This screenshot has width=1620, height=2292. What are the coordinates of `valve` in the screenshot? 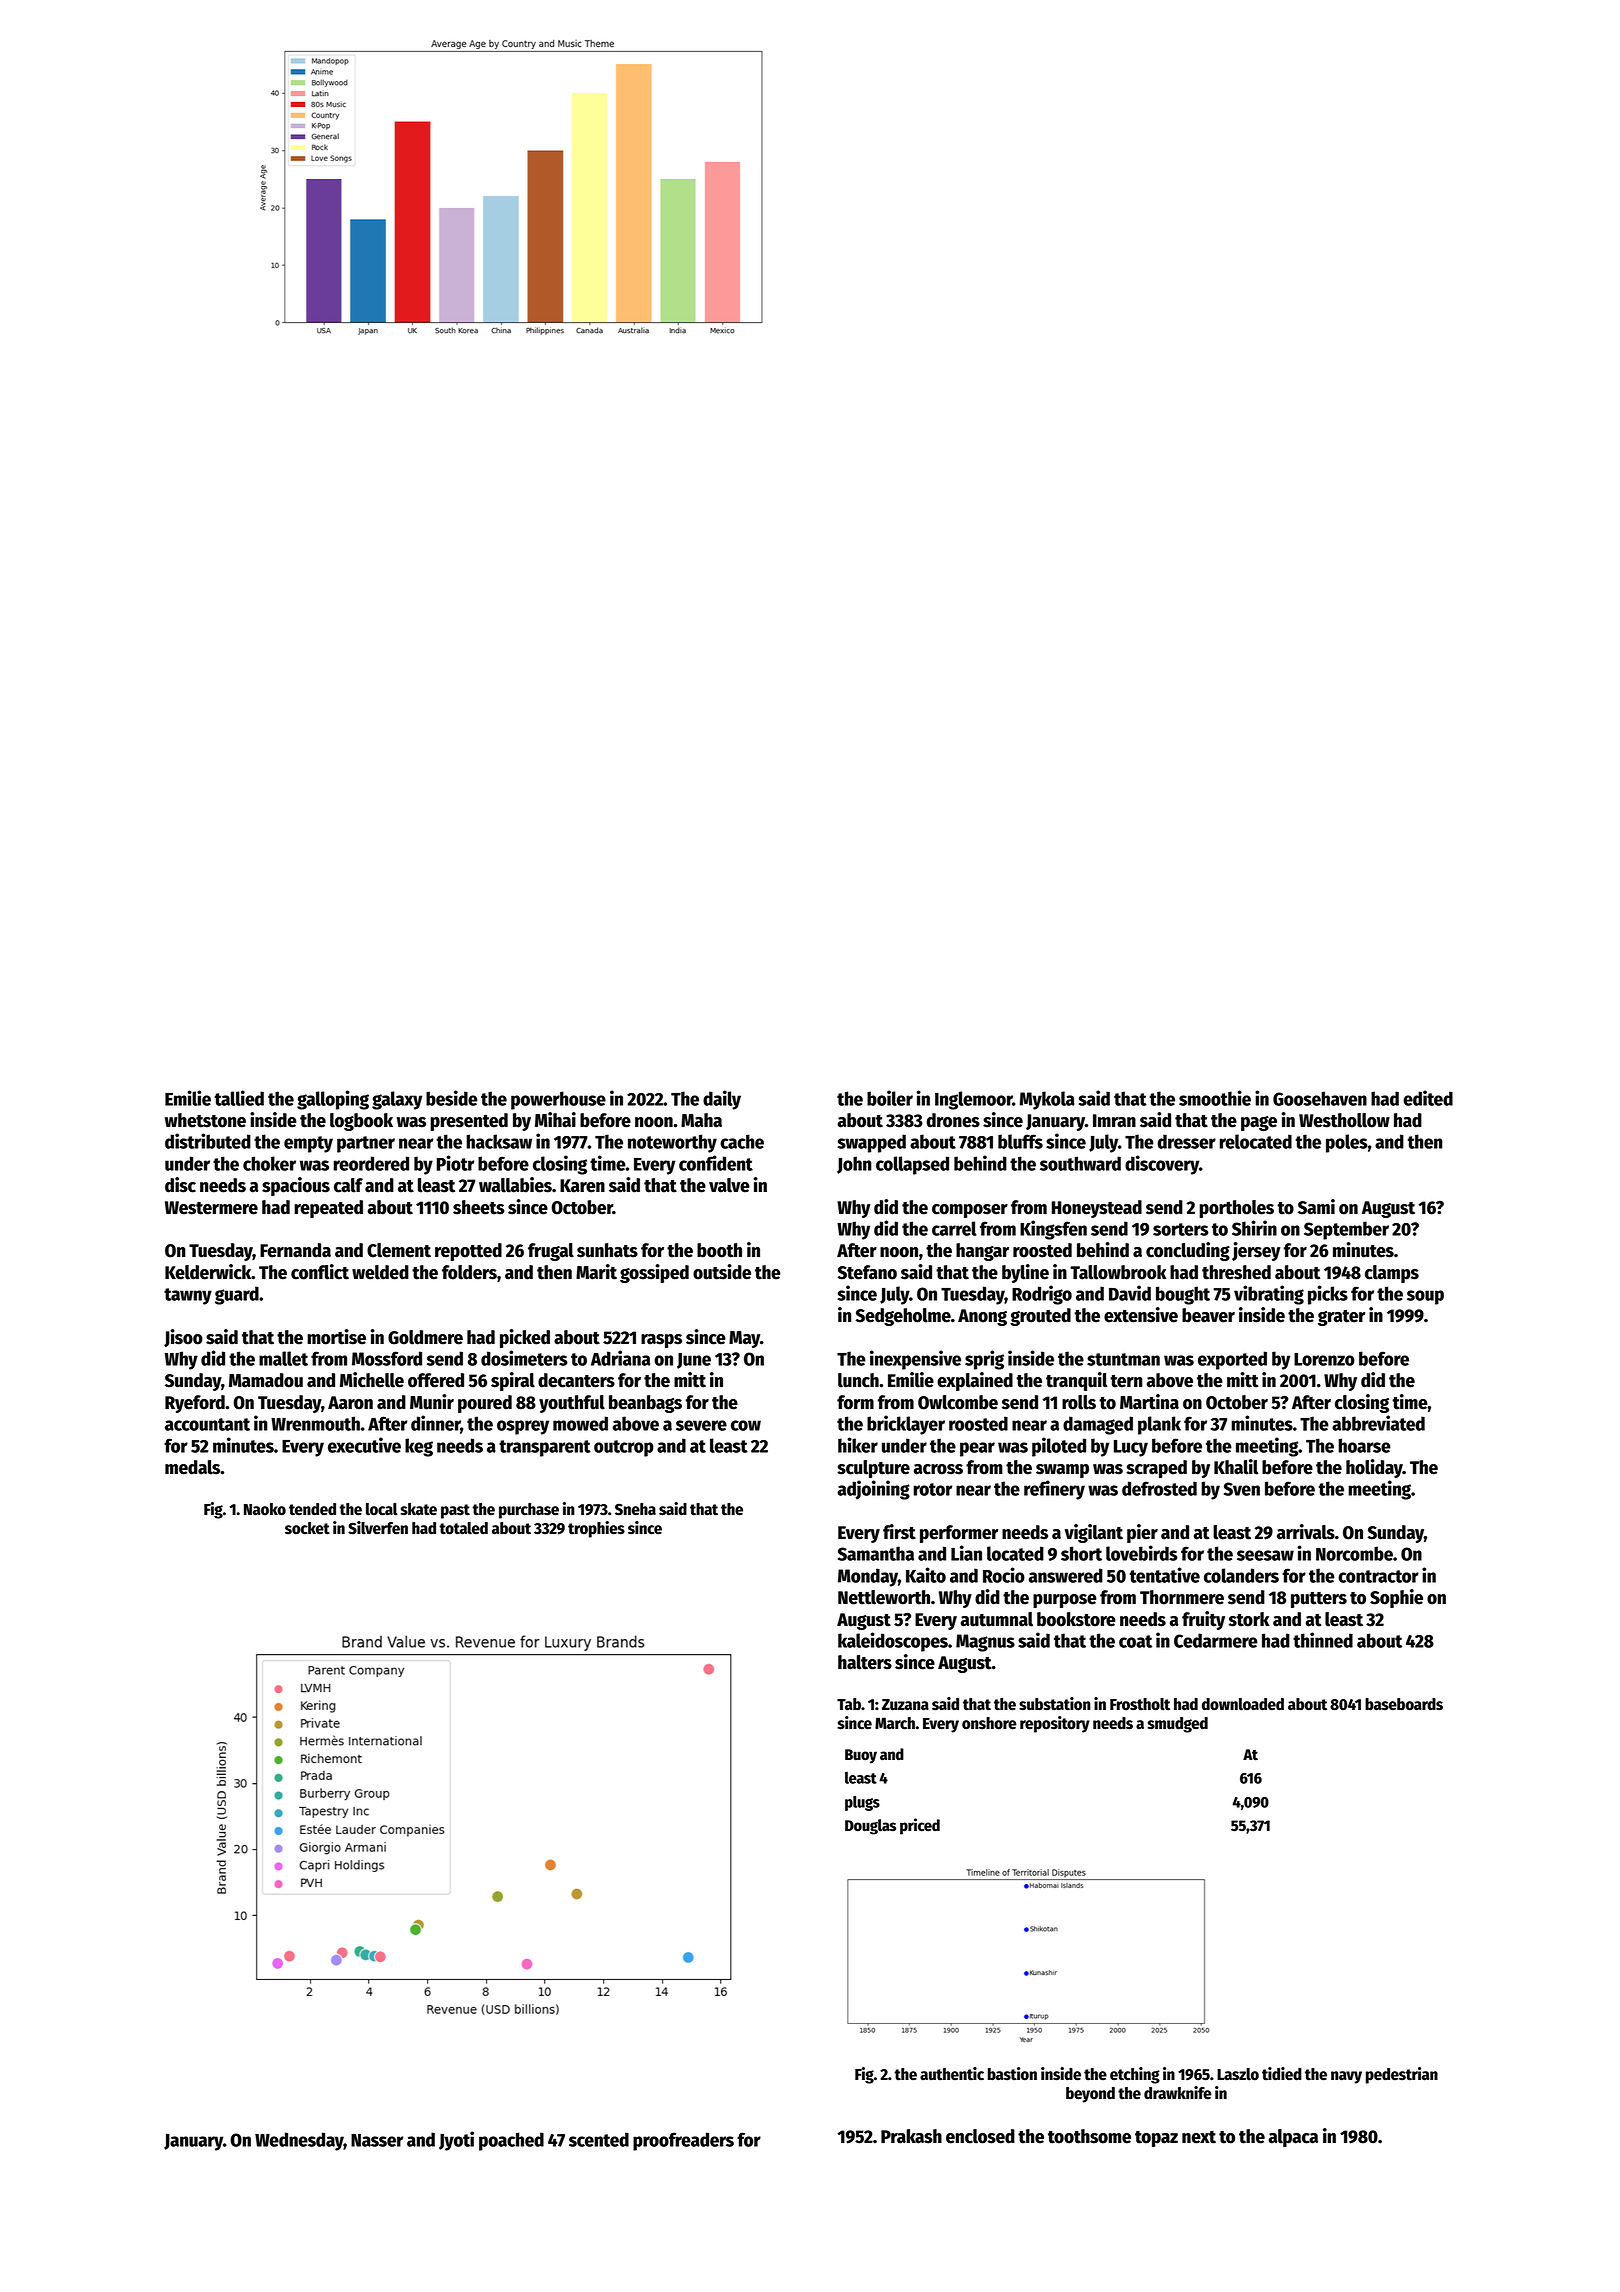 It's located at (729, 1185).
